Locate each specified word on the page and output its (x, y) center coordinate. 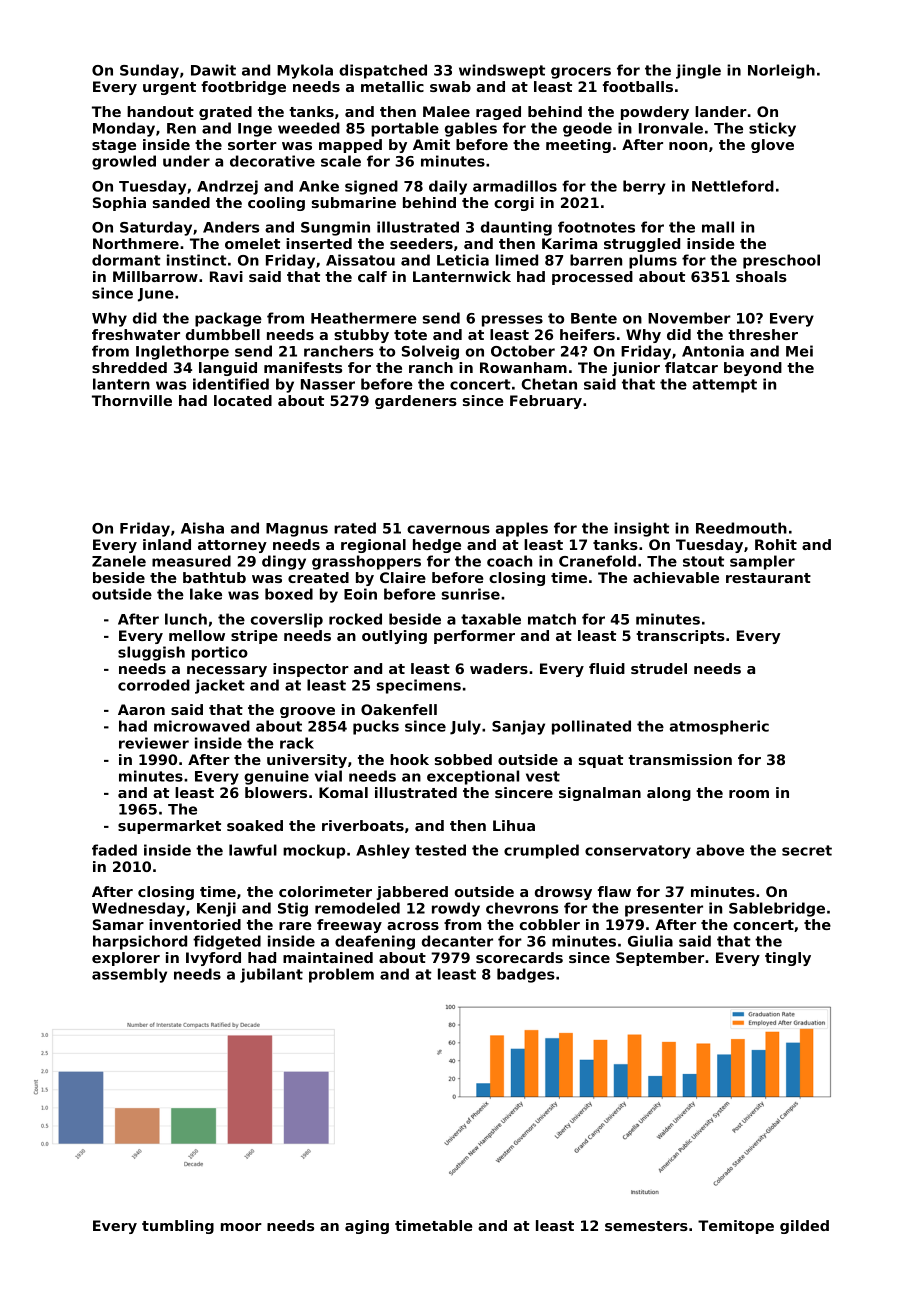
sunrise (471, 594)
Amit (431, 144)
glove (772, 146)
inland (167, 544)
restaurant (768, 578)
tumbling (178, 1227)
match (552, 619)
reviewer (154, 743)
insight (641, 529)
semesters (646, 1226)
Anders (231, 227)
